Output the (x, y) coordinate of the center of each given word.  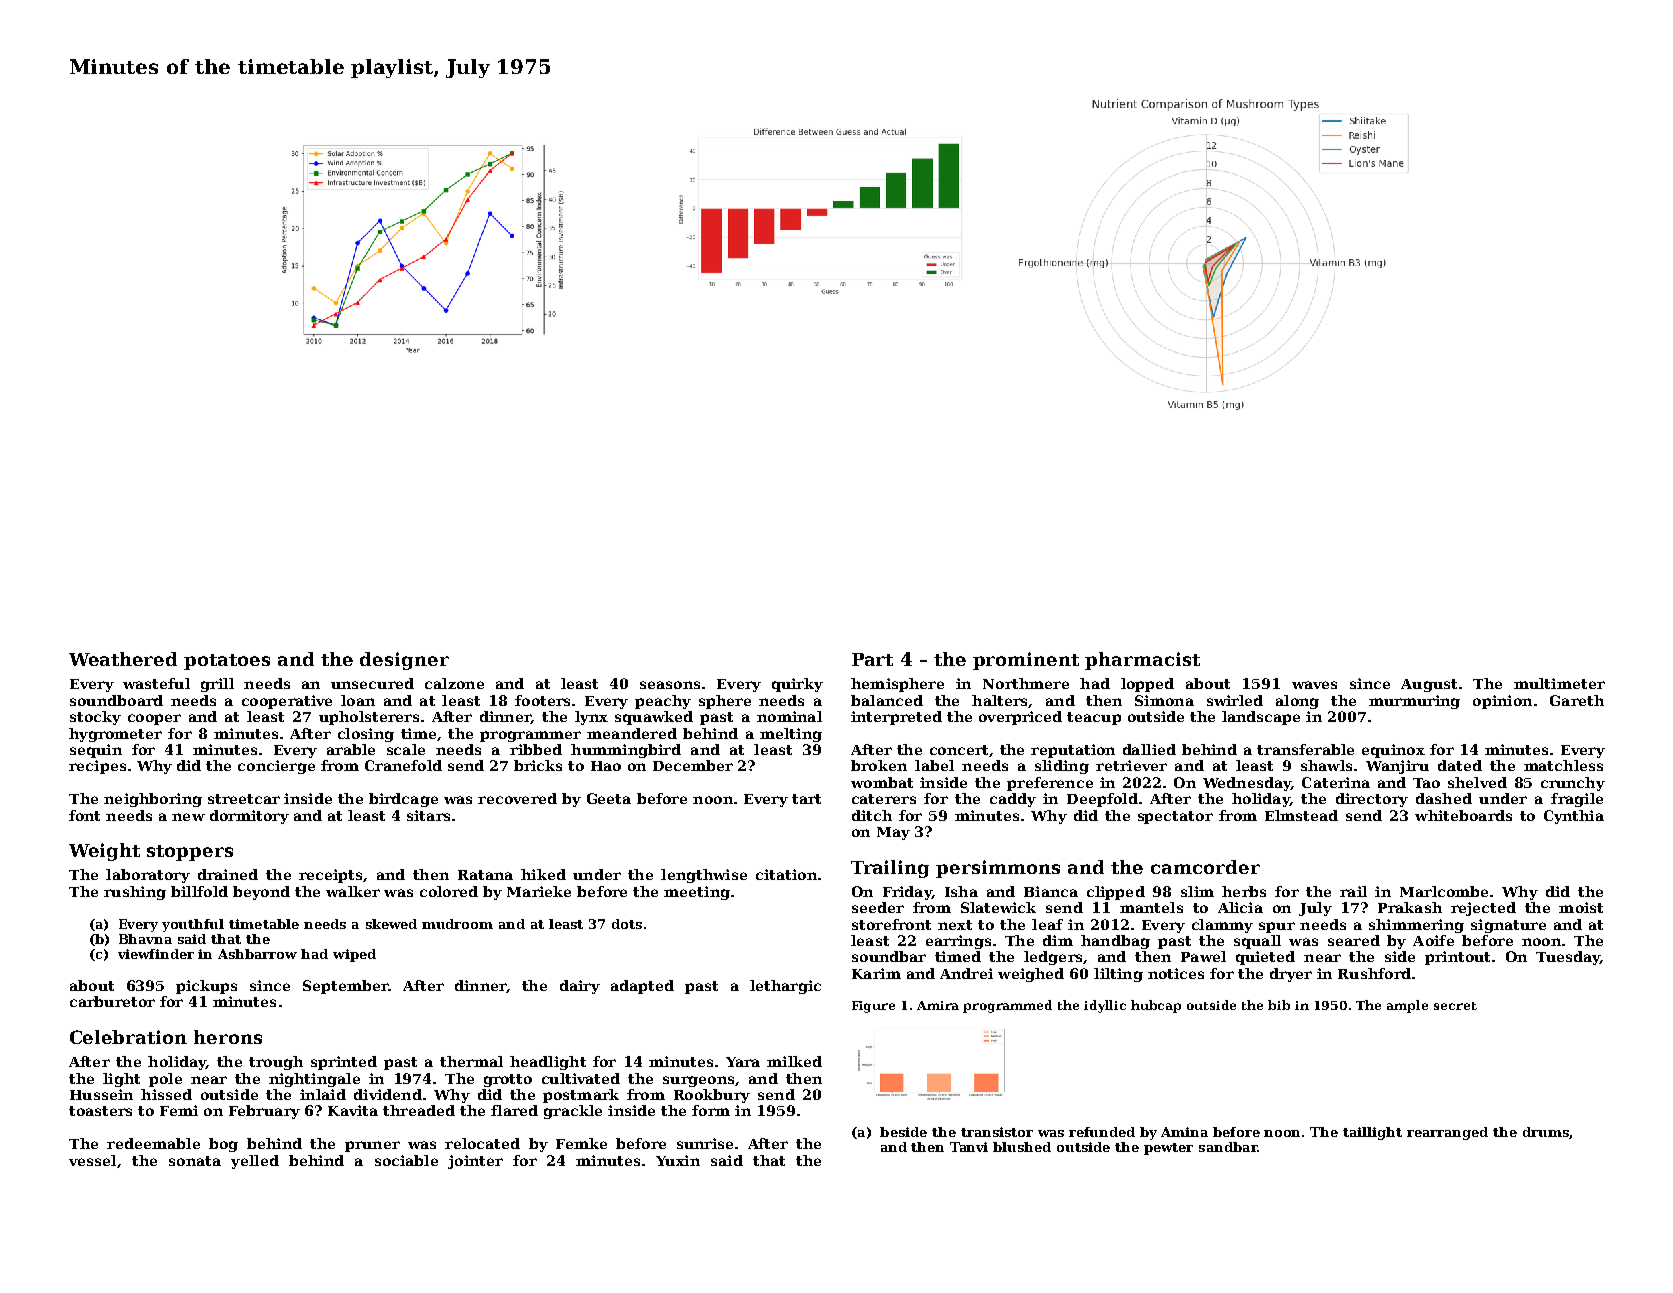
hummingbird (626, 751)
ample (1407, 1006)
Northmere (1026, 683)
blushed (1022, 1147)
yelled (255, 1162)
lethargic (785, 987)
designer (404, 661)
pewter (1168, 1149)
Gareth (1577, 700)
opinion (1502, 702)
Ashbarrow (257, 954)
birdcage (403, 800)
